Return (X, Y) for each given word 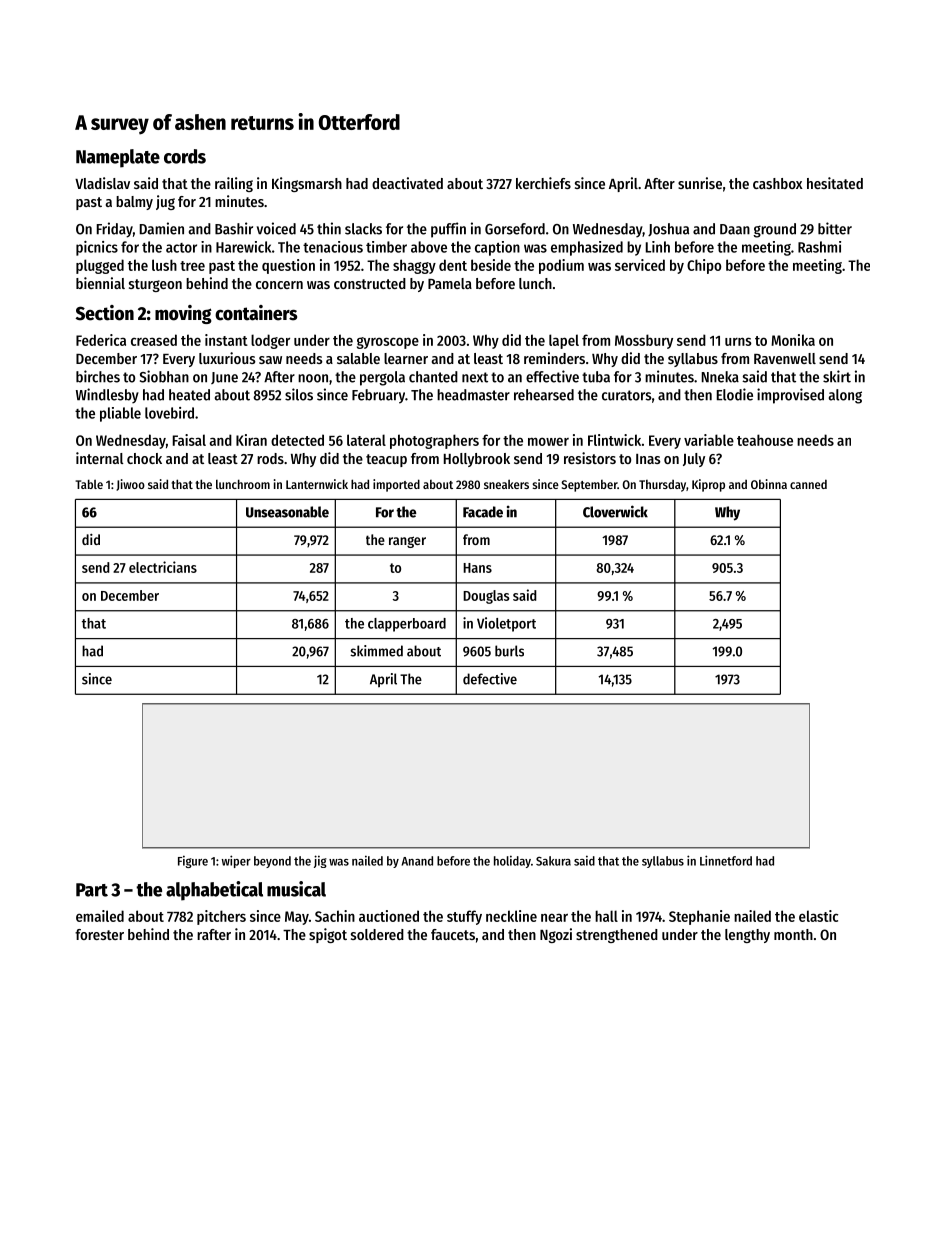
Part (92, 890)
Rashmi (819, 247)
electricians (163, 567)
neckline (511, 916)
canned (808, 484)
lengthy (747, 936)
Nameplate (118, 158)
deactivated (407, 183)
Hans (477, 568)
